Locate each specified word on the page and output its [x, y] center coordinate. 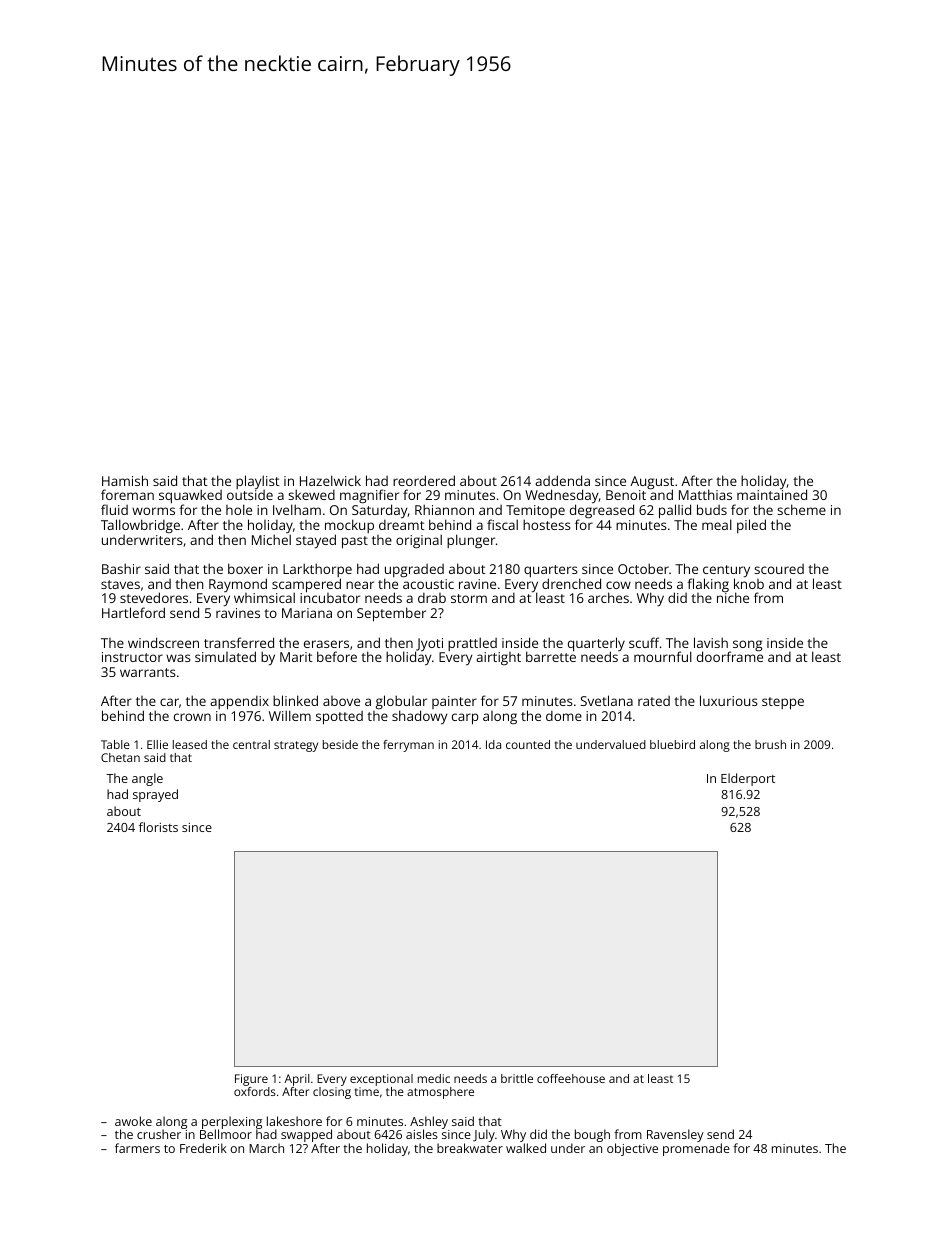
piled [751, 526]
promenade [696, 1149]
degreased [602, 511]
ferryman [408, 746]
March [266, 1148]
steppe [783, 703]
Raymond [238, 585]
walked [526, 1148]
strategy [296, 746]
